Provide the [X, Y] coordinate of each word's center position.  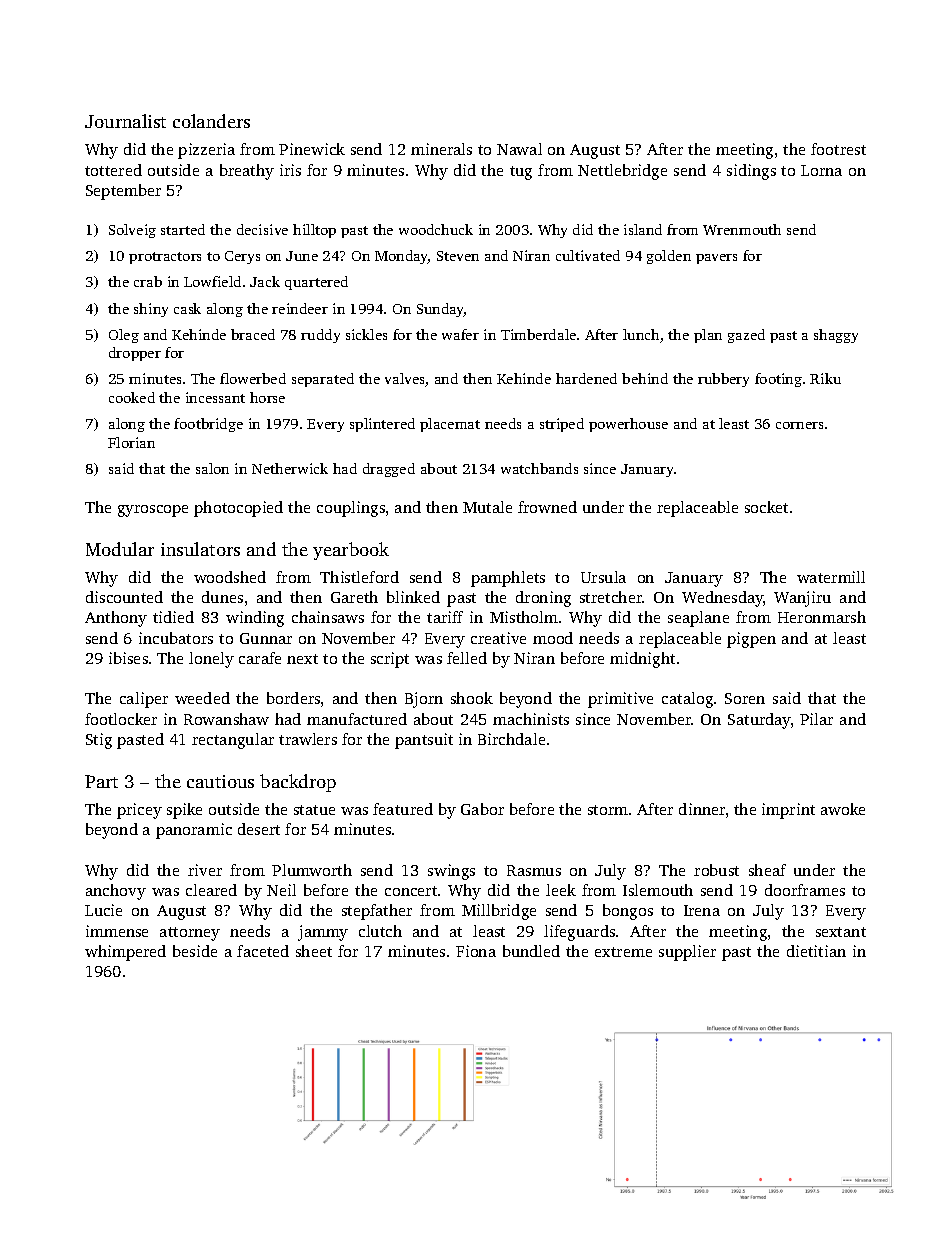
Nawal [519, 149]
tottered [113, 170]
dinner [702, 809]
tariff [445, 617]
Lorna [821, 170]
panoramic [194, 831]
